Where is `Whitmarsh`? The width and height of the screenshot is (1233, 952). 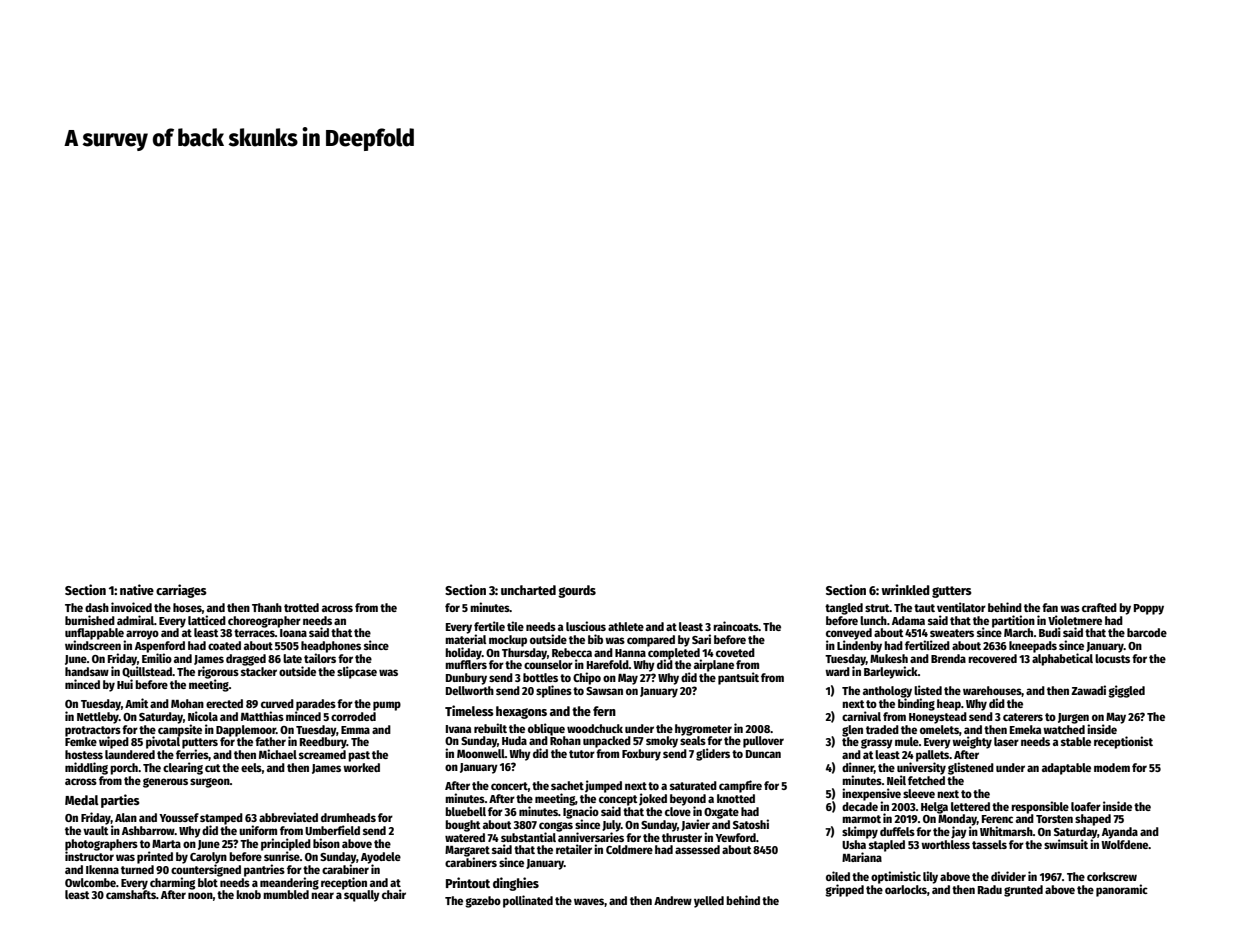 Whitmarsh is located at coordinates (1006, 831).
